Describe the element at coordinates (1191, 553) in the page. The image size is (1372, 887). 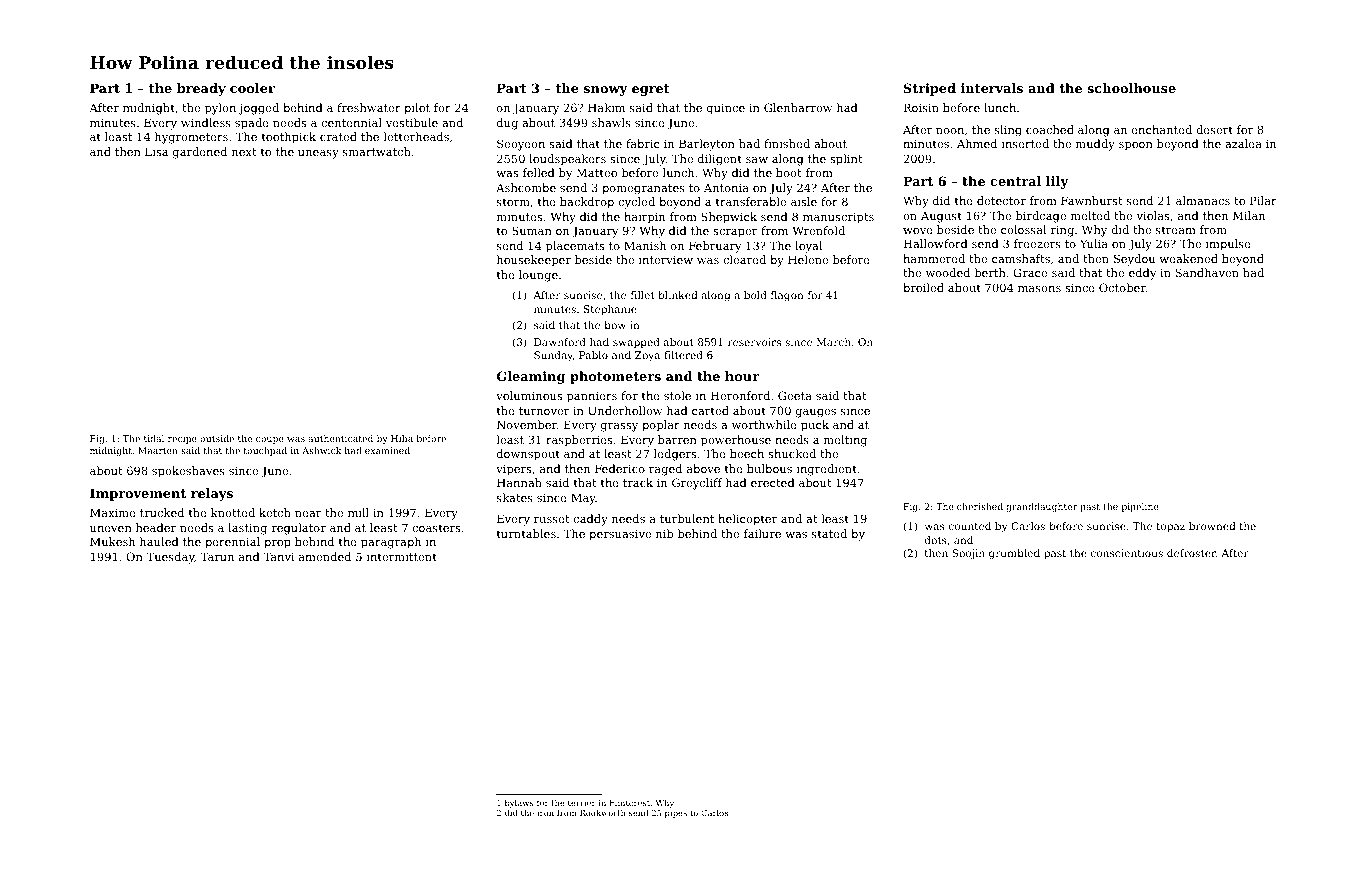
I see `defroster` at that location.
